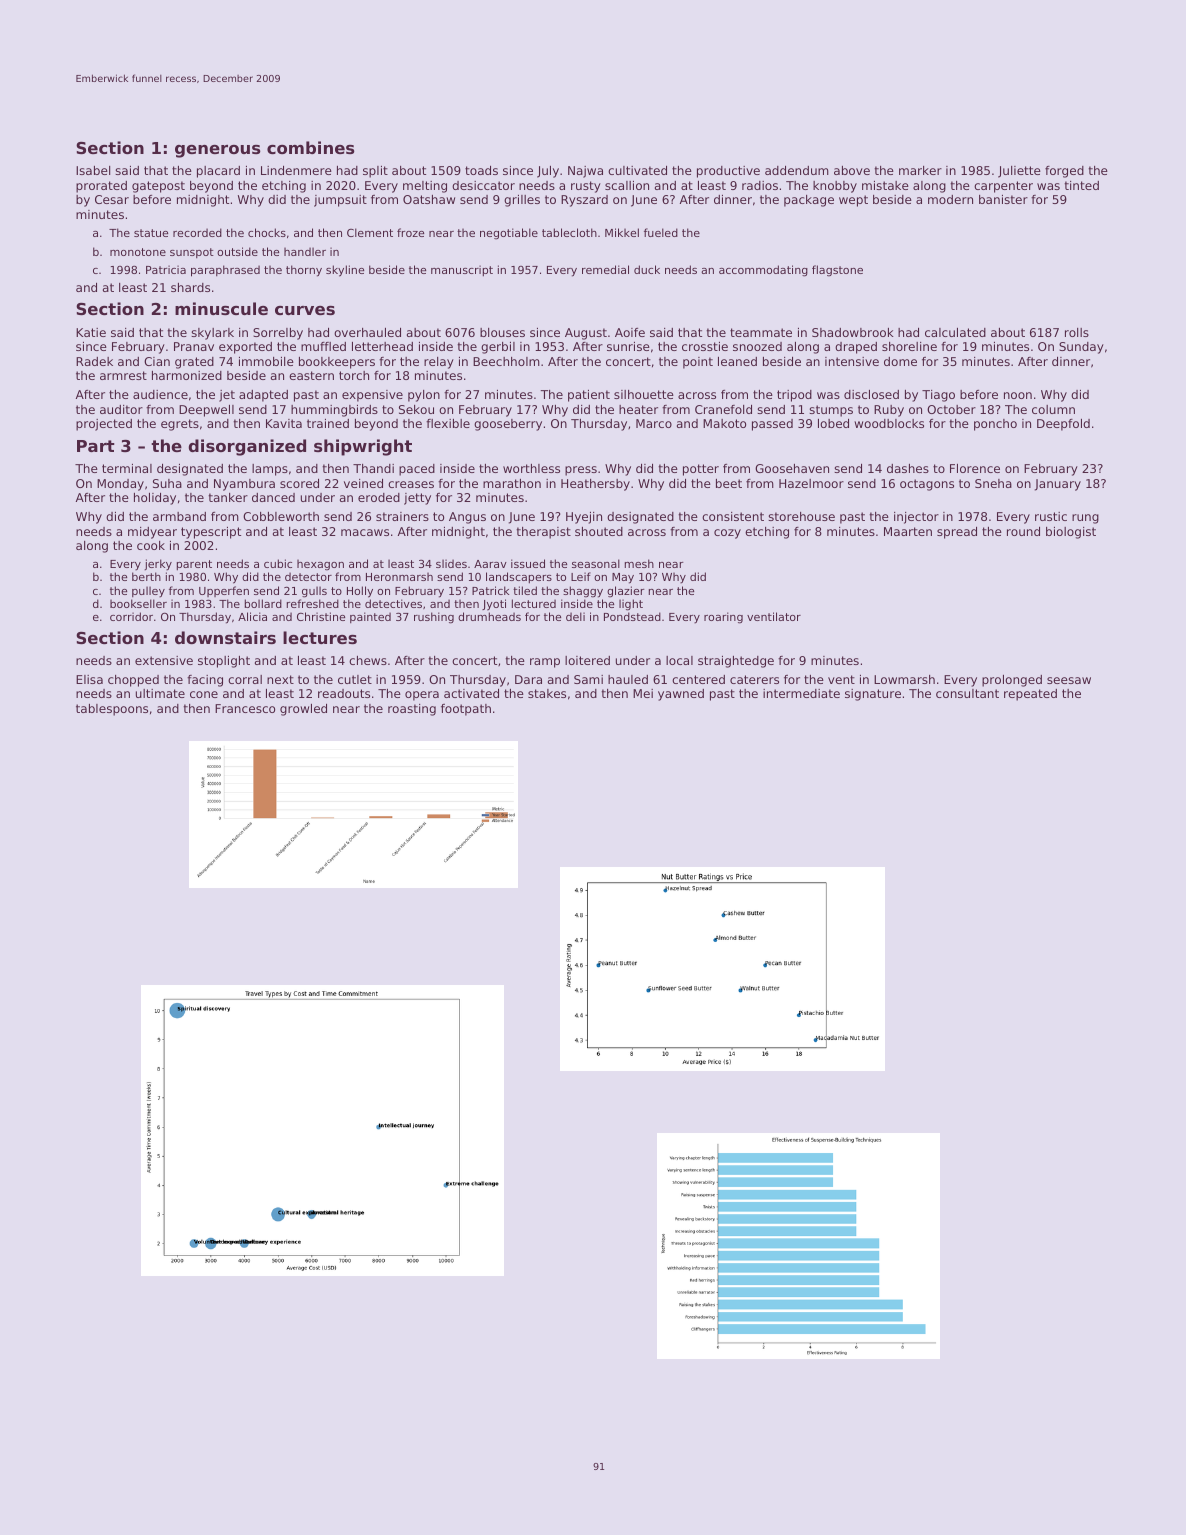  What do you see at coordinates (112, 710) in the screenshot?
I see `tablespoons` at bounding box center [112, 710].
